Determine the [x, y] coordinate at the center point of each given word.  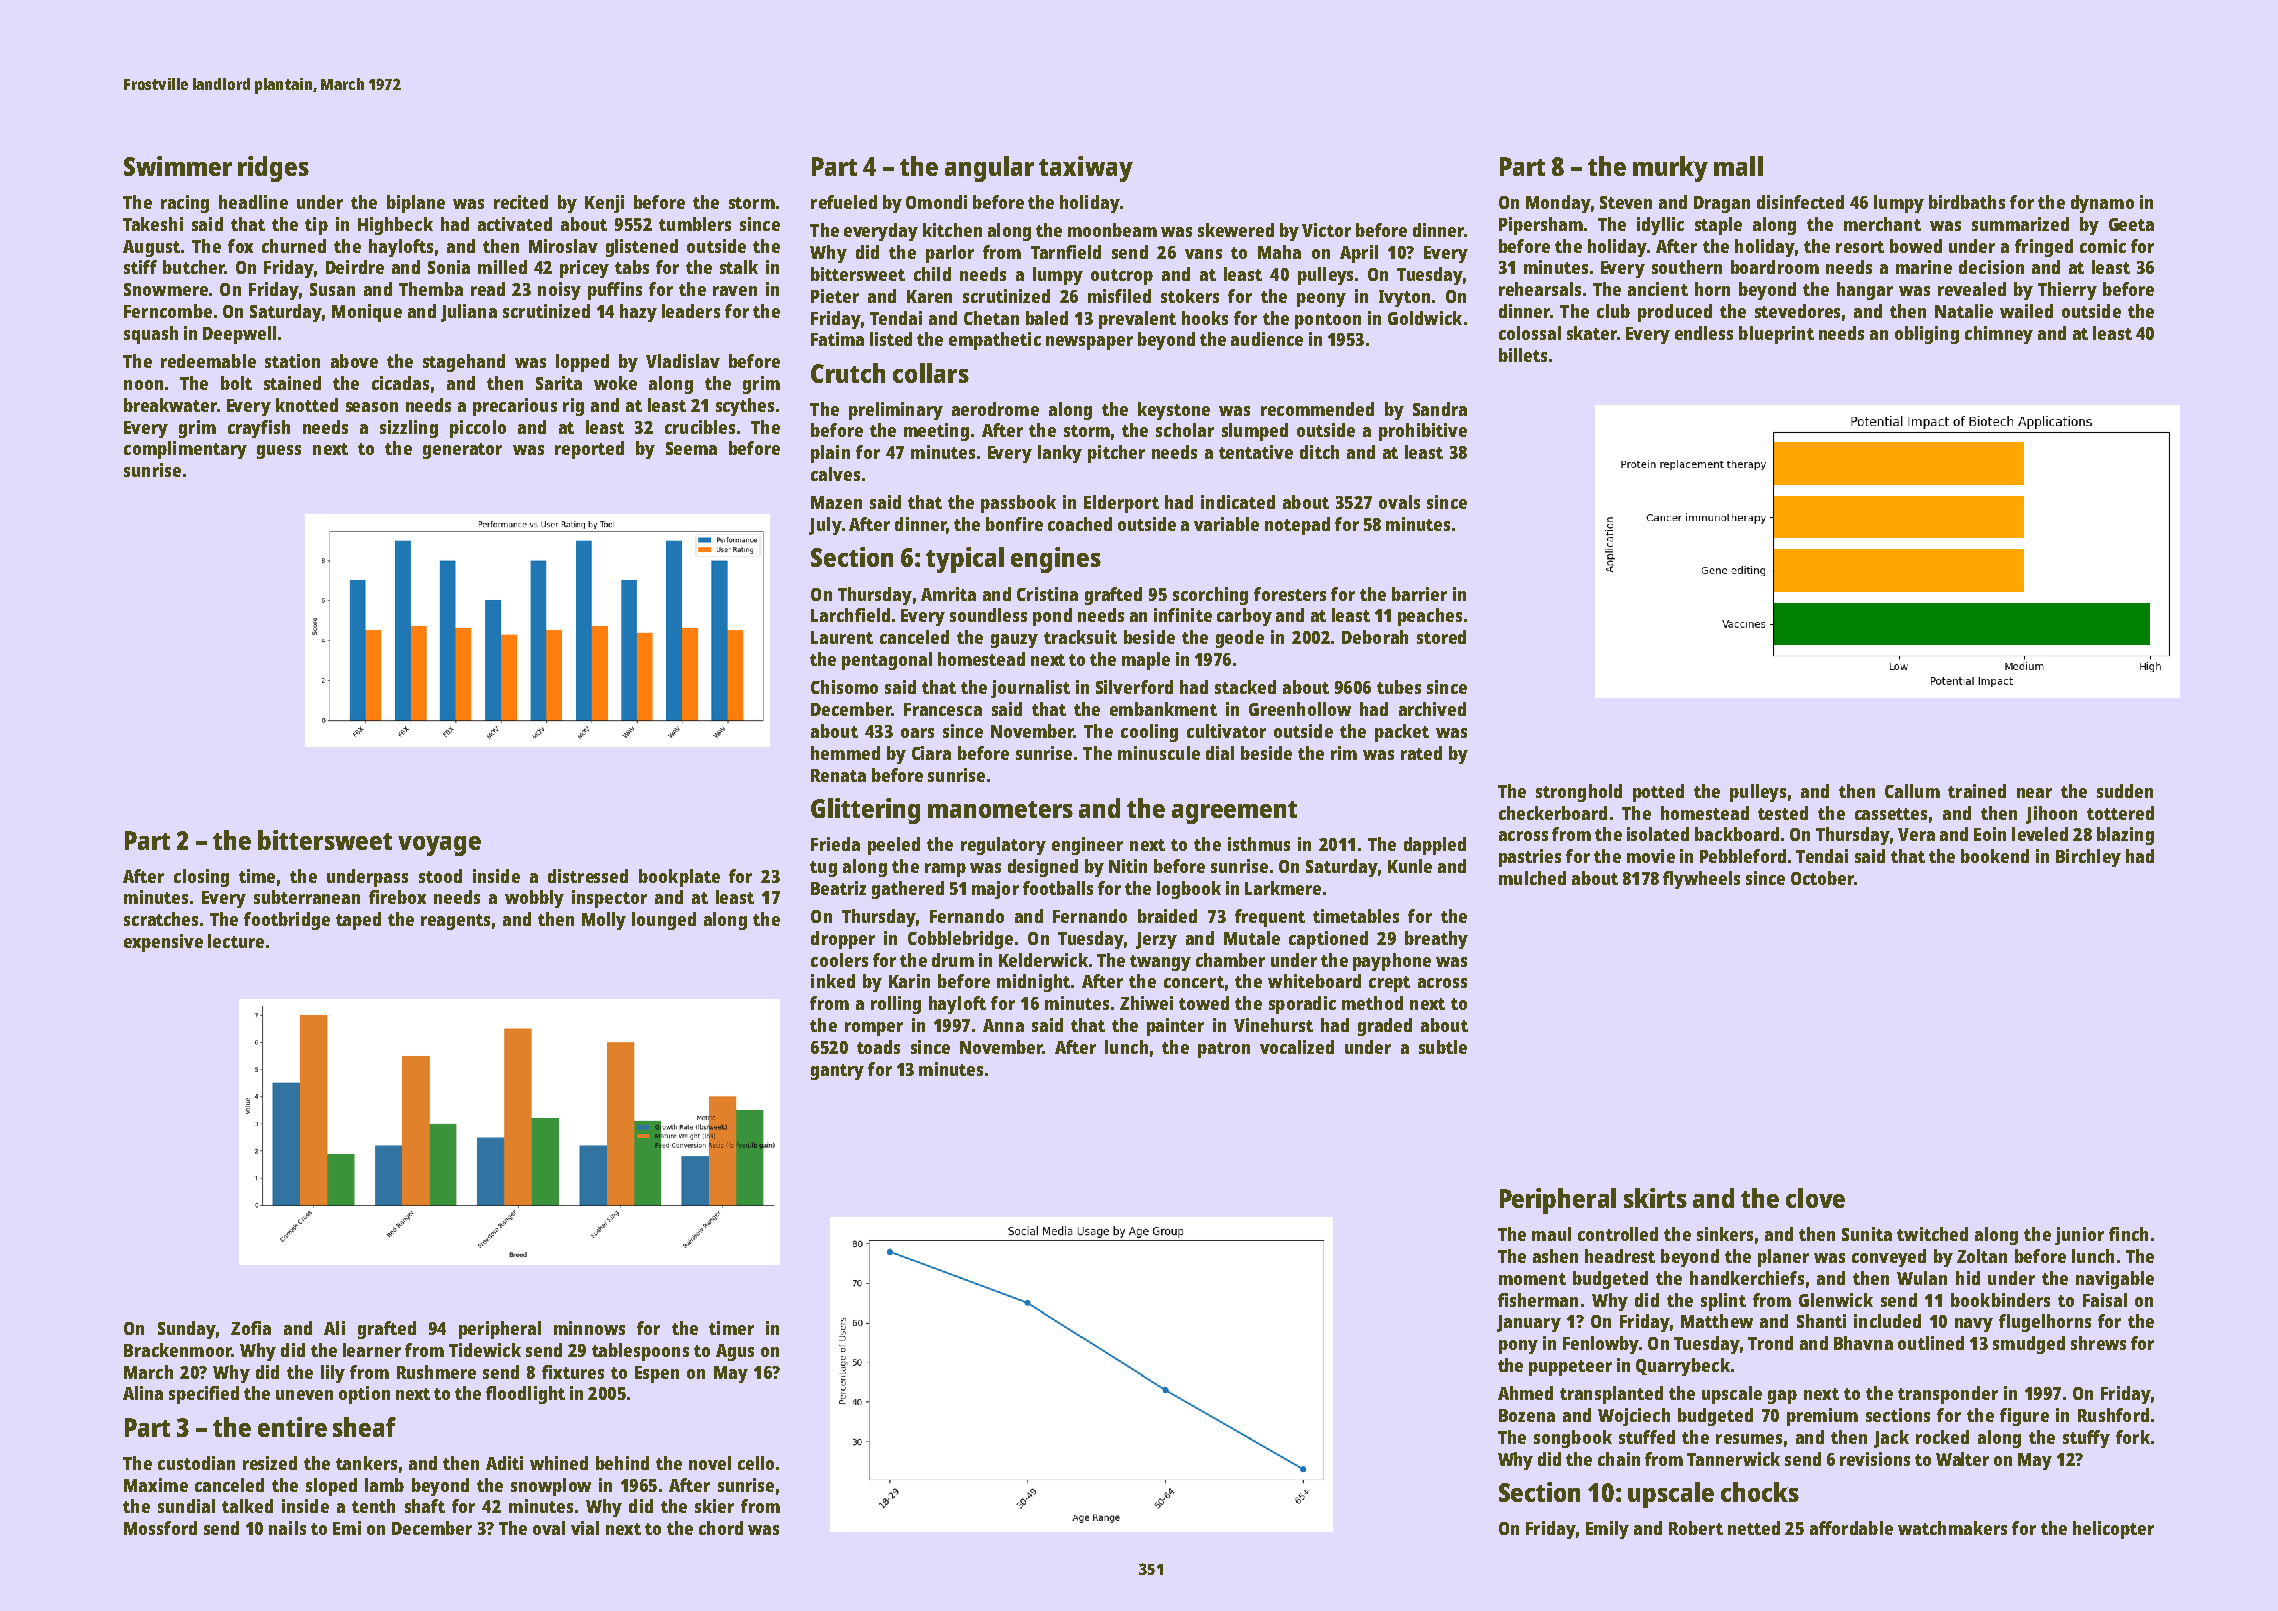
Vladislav [683, 361]
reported [589, 450]
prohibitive [1423, 432]
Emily [1607, 1530]
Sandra [1440, 409]
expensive [163, 943]
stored [1441, 637]
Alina [143, 1393]
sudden [2125, 791]
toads [878, 1047]
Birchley [2088, 858]
